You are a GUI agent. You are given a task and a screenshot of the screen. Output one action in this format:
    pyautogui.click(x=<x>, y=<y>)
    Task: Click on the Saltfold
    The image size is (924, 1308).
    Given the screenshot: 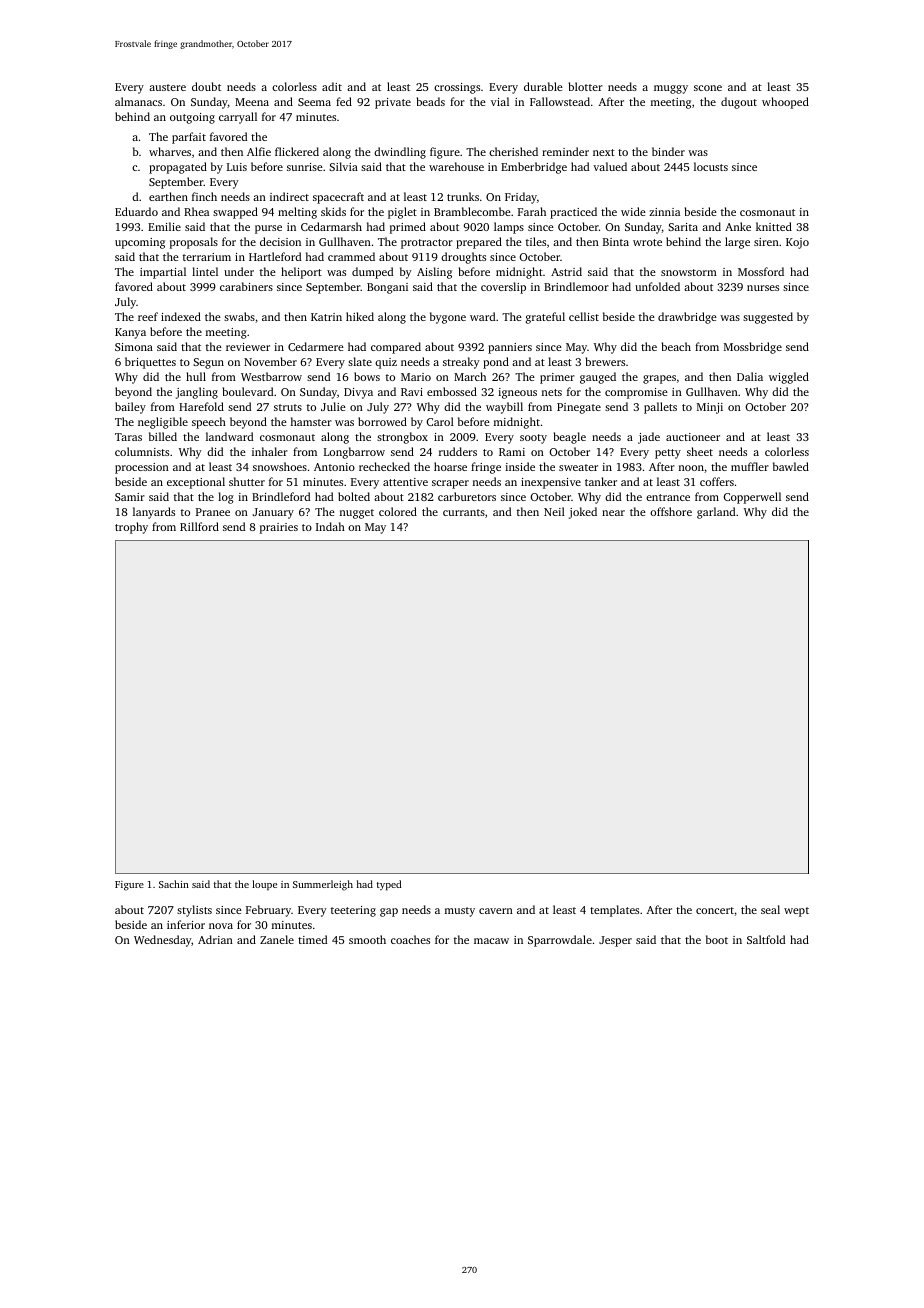 What is the action you would take?
    pyautogui.click(x=766, y=939)
